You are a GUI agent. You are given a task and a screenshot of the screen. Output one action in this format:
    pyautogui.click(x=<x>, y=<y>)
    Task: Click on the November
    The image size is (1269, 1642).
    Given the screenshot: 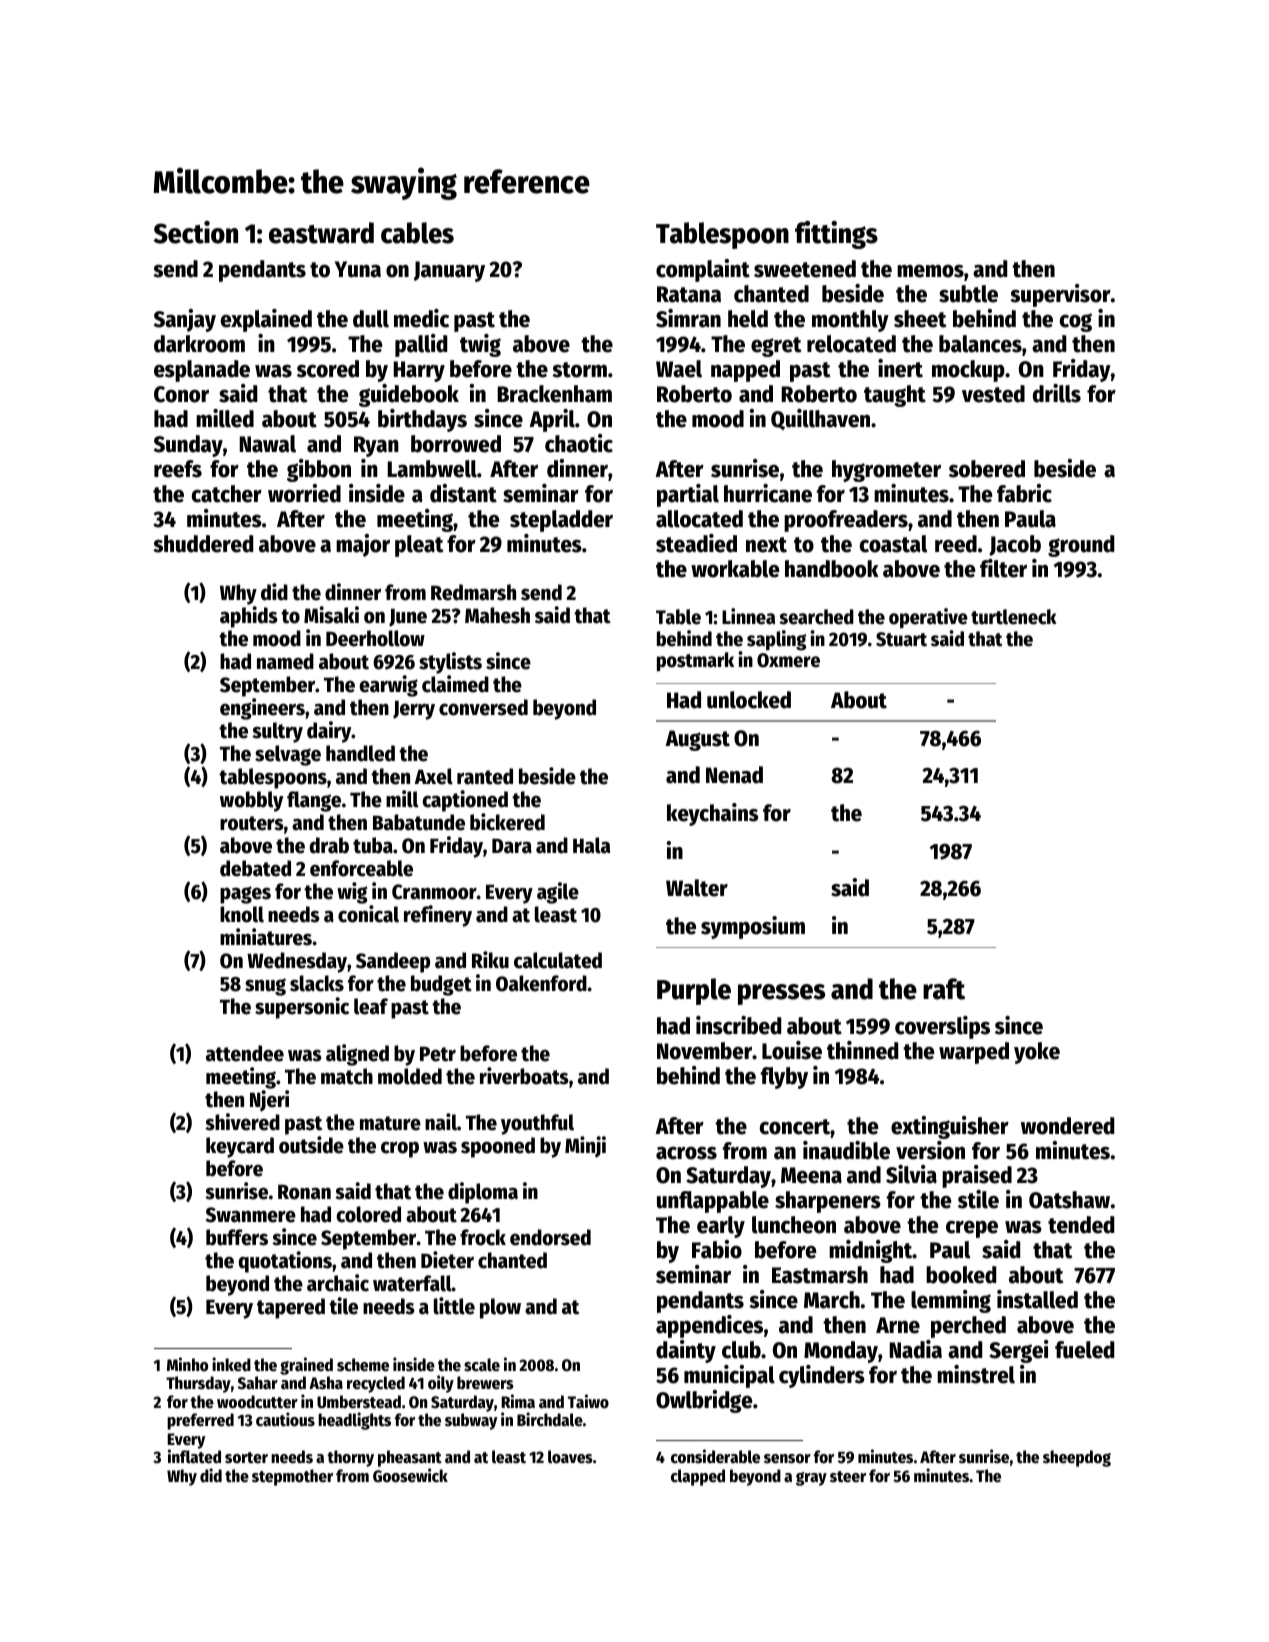 What is the action you would take?
    pyautogui.click(x=704, y=1051)
